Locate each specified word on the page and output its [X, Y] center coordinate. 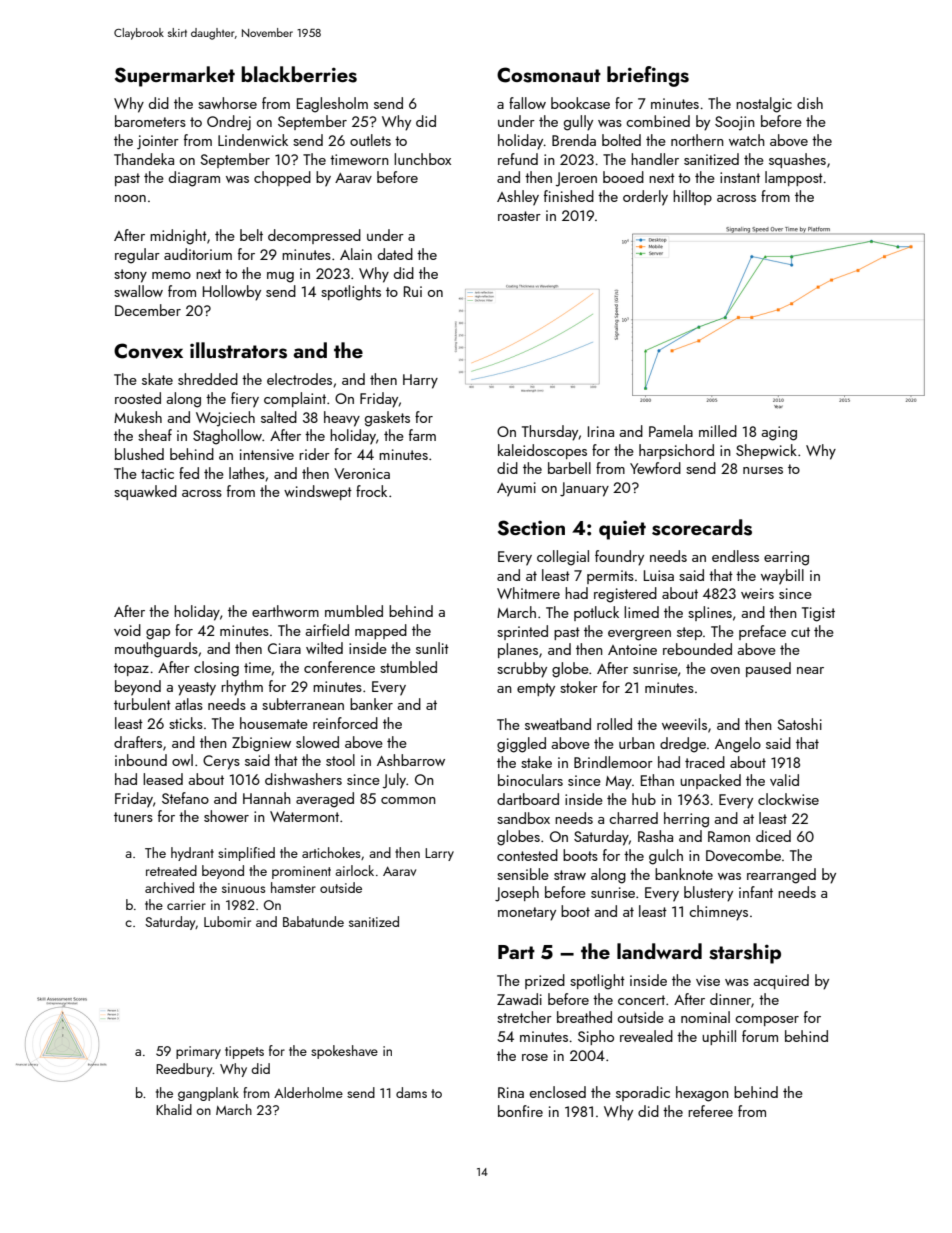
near [810, 670]
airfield [327, 630]
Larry [439, 854]
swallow [138, 291]
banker [371, 704]
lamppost [794, 178]
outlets [370, 140]
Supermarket [175, 76]
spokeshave [344, 1052]
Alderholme [308, 1092]
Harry [420, 381]
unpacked [710, 781]
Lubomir [227, 921]
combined [658, 121]
